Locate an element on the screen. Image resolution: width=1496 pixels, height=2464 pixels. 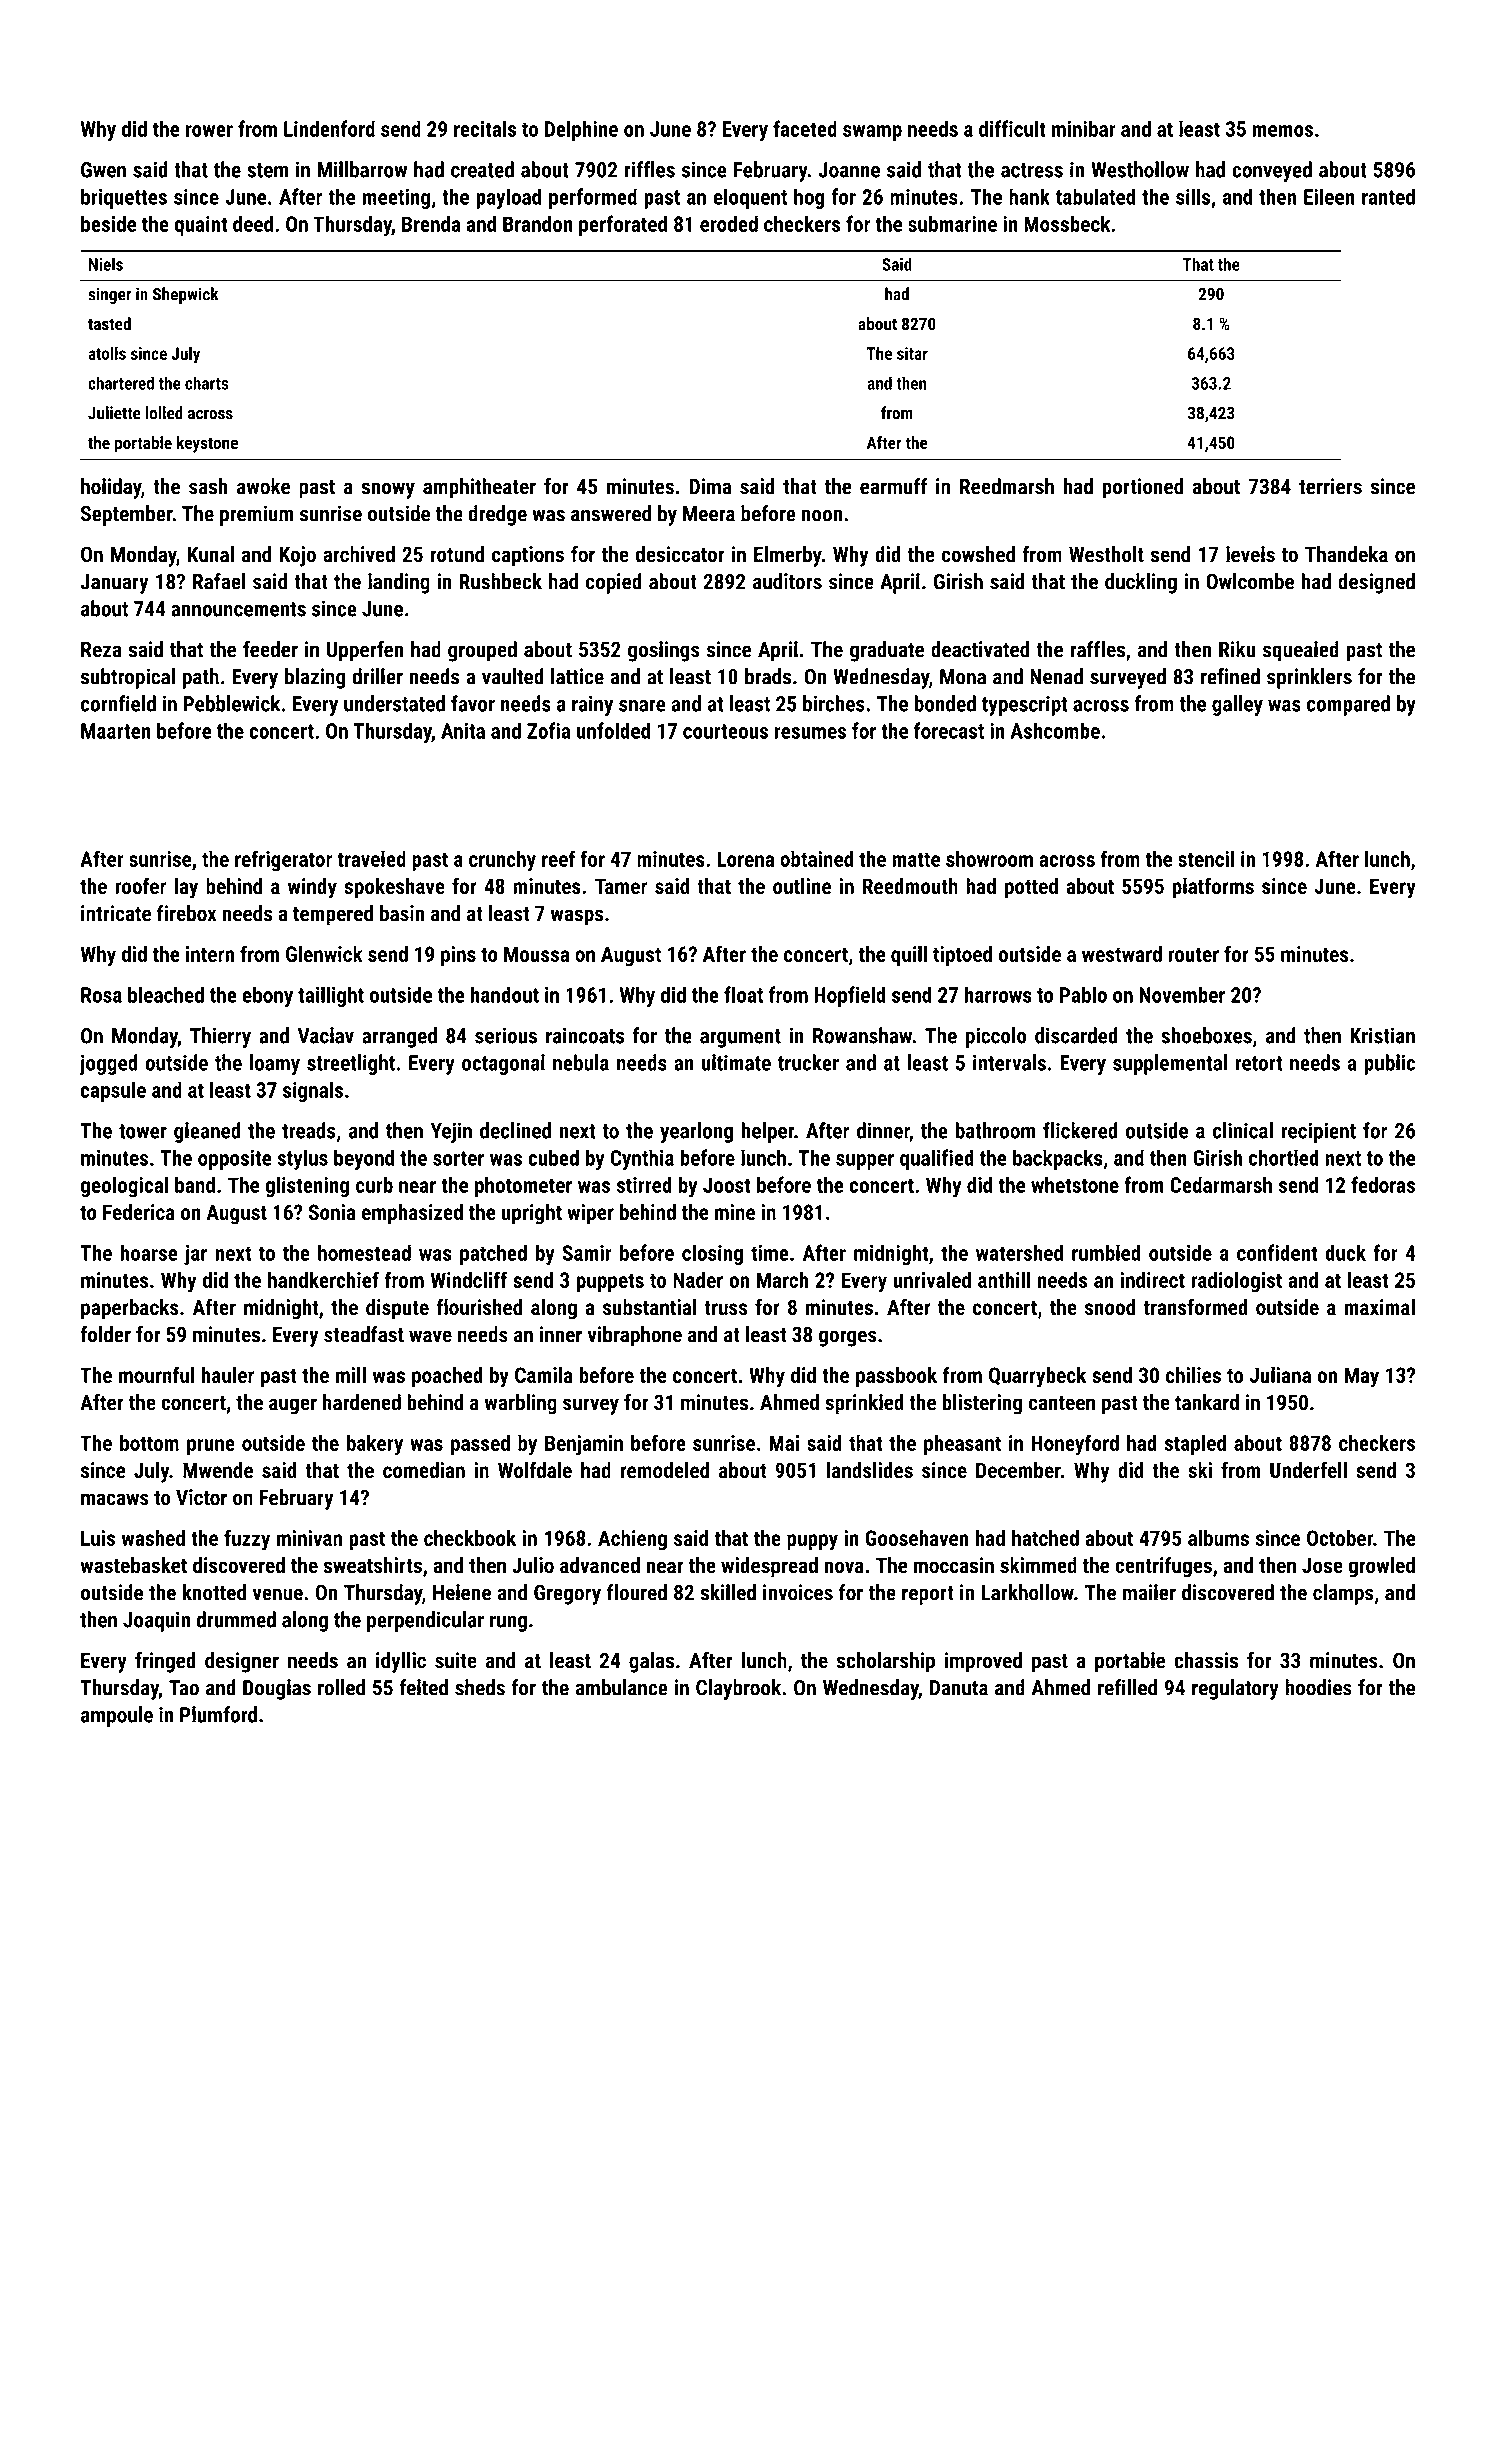
memos is located at coordinates (1282, 131).
